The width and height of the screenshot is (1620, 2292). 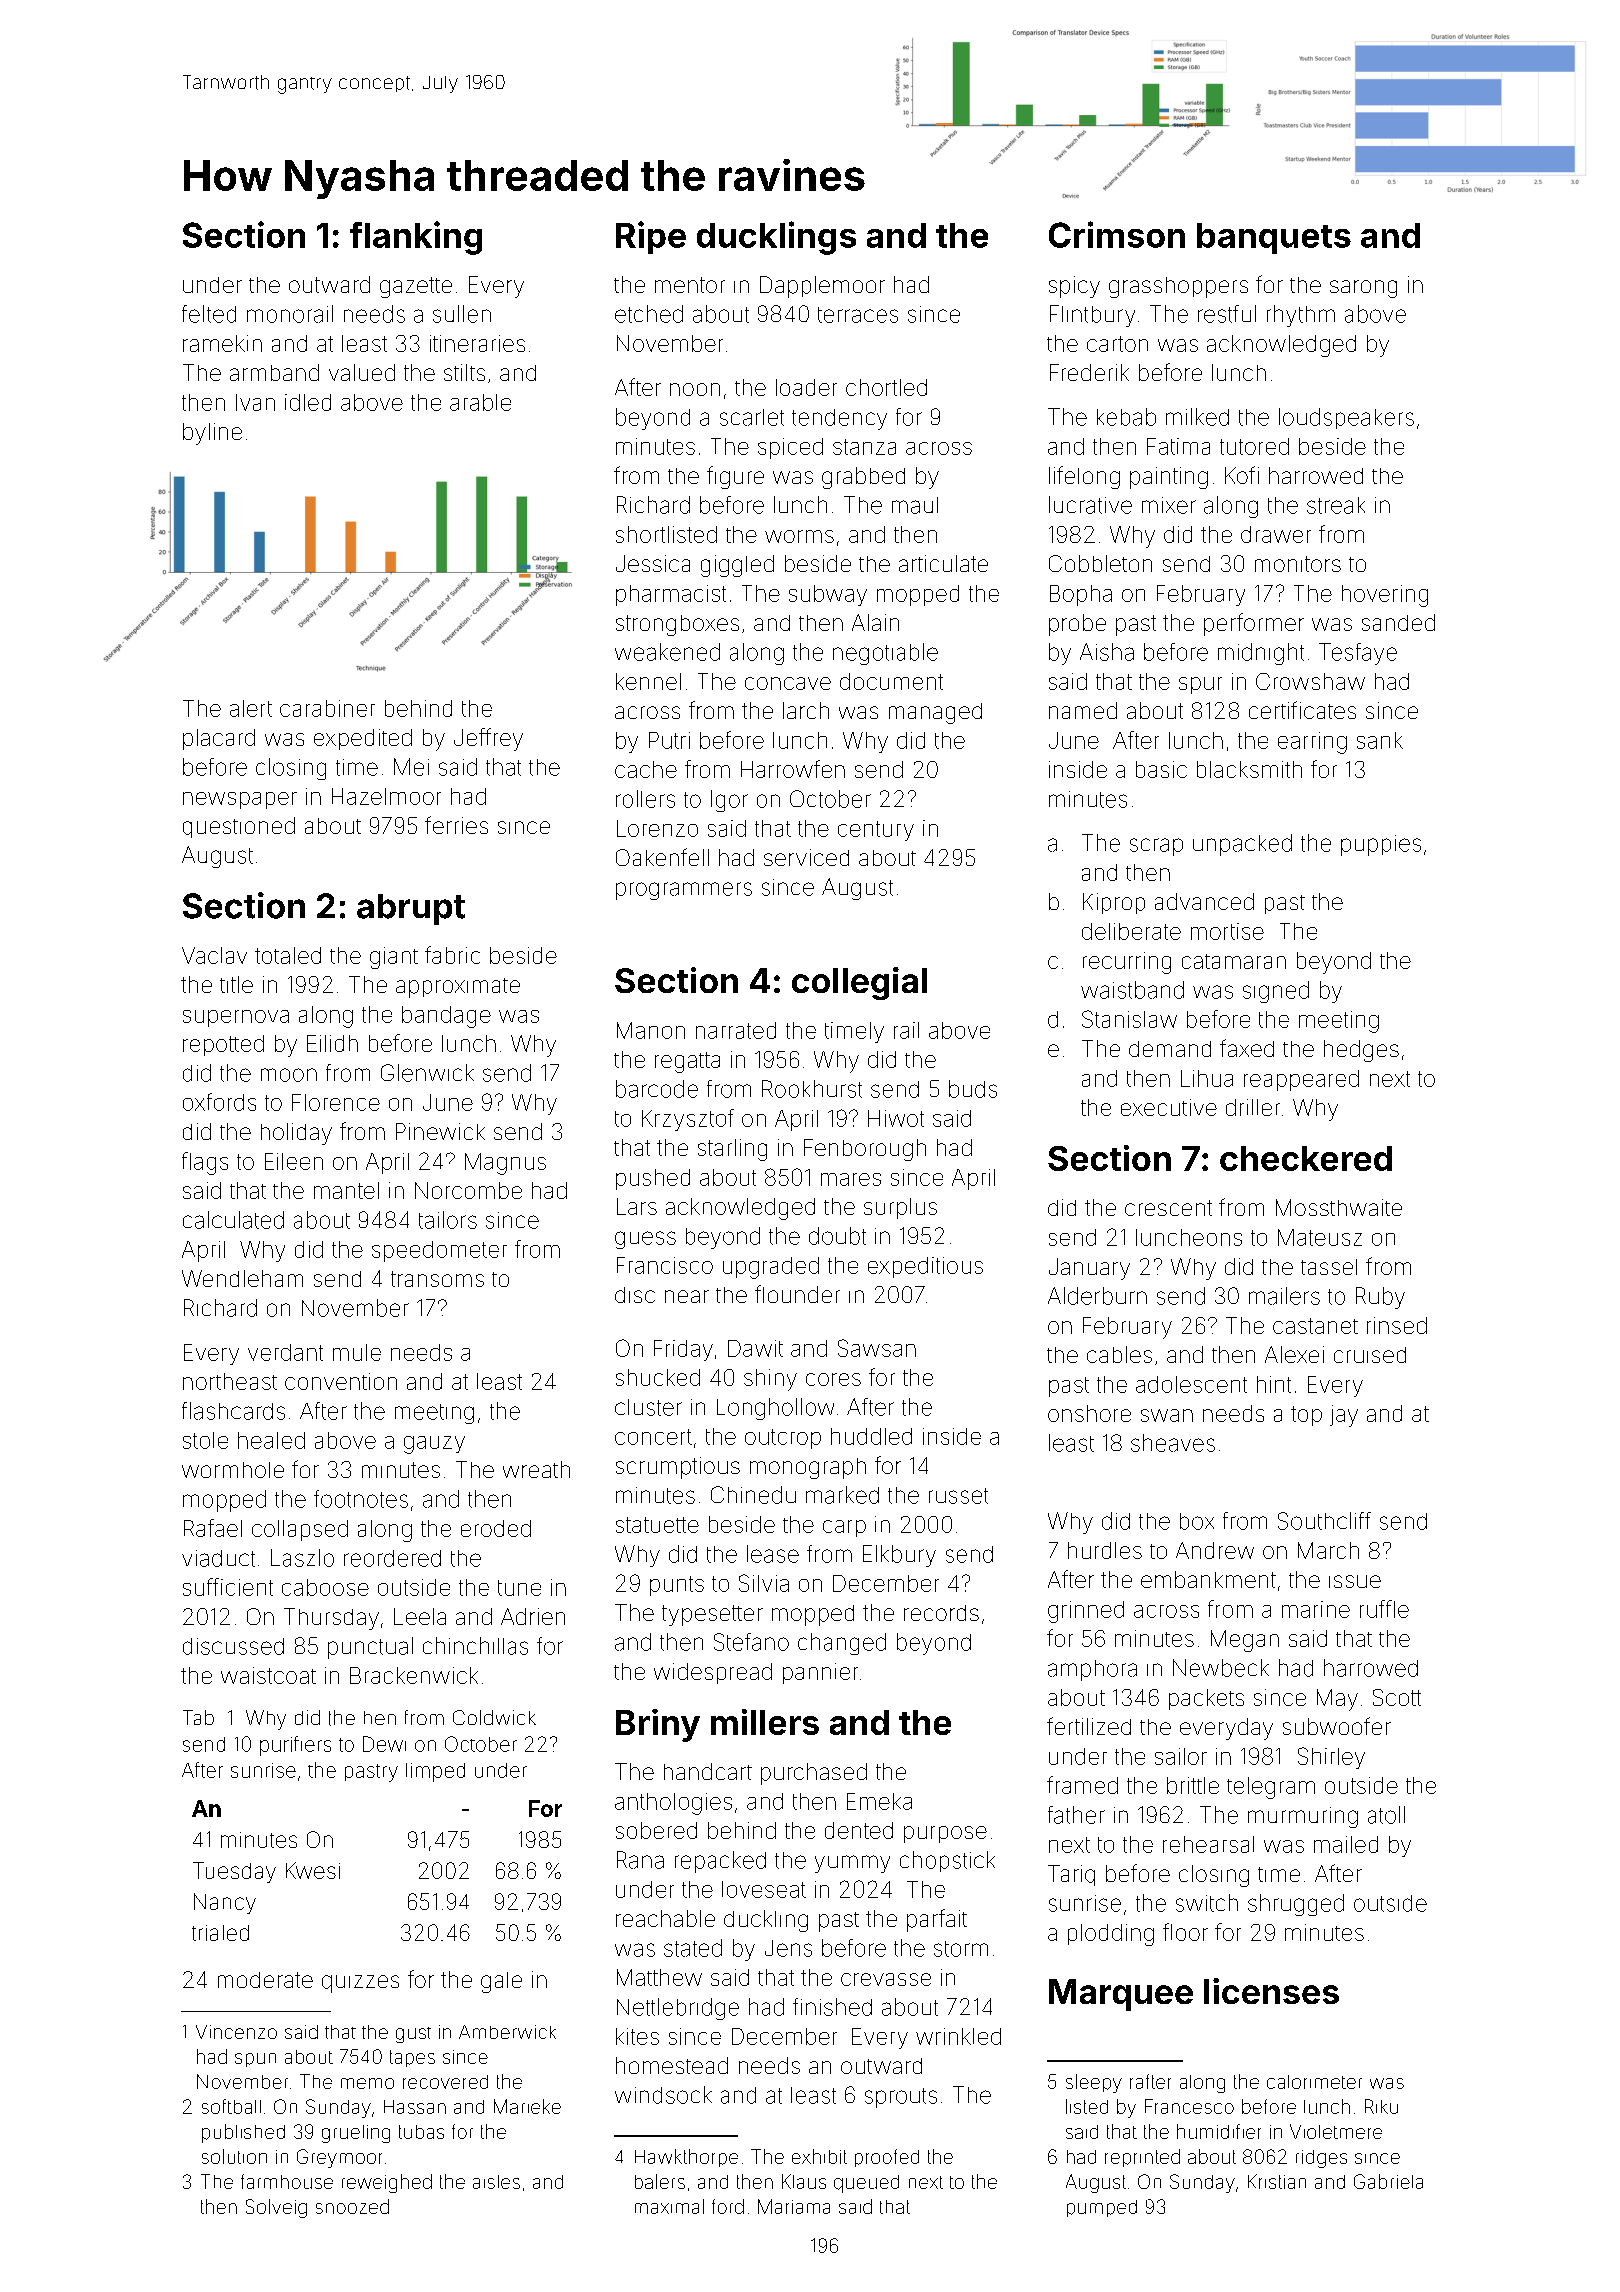 I want to click on wormhole, so click(x=233, y=1470).
